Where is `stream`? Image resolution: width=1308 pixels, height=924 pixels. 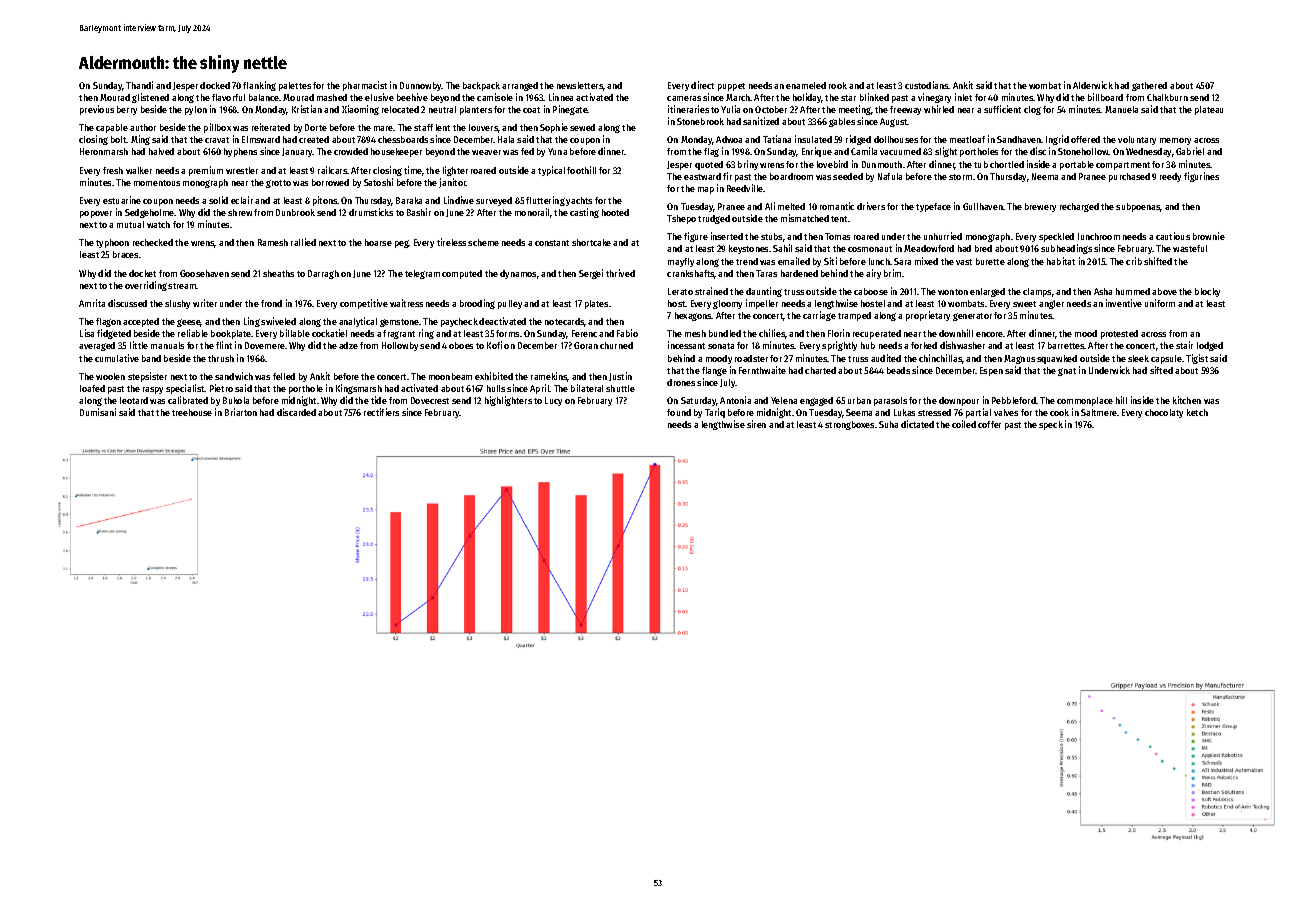 stream is located at coordinates (182, 286).
